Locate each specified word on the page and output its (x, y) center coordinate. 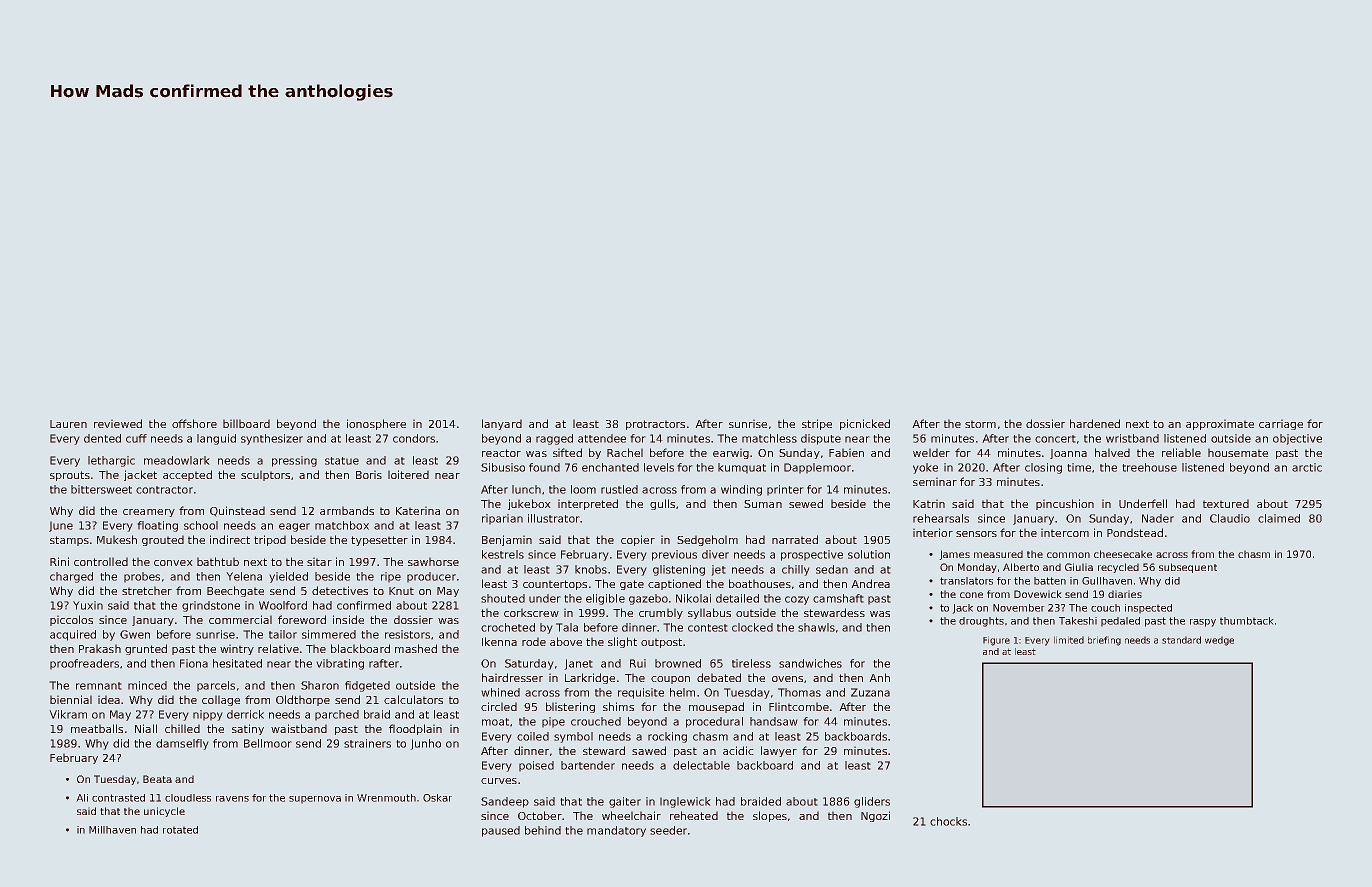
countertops (555, 585)
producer (431, 577)
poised (536, 766)
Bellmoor (268, 743)
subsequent (1188, 568)
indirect (230, 539)
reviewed (118, 423)
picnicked (865, 424)
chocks (948, 821)
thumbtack (1247, 621)
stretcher (147, 590)
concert (1055, 439)
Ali (82, 798)
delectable (701, 765)
